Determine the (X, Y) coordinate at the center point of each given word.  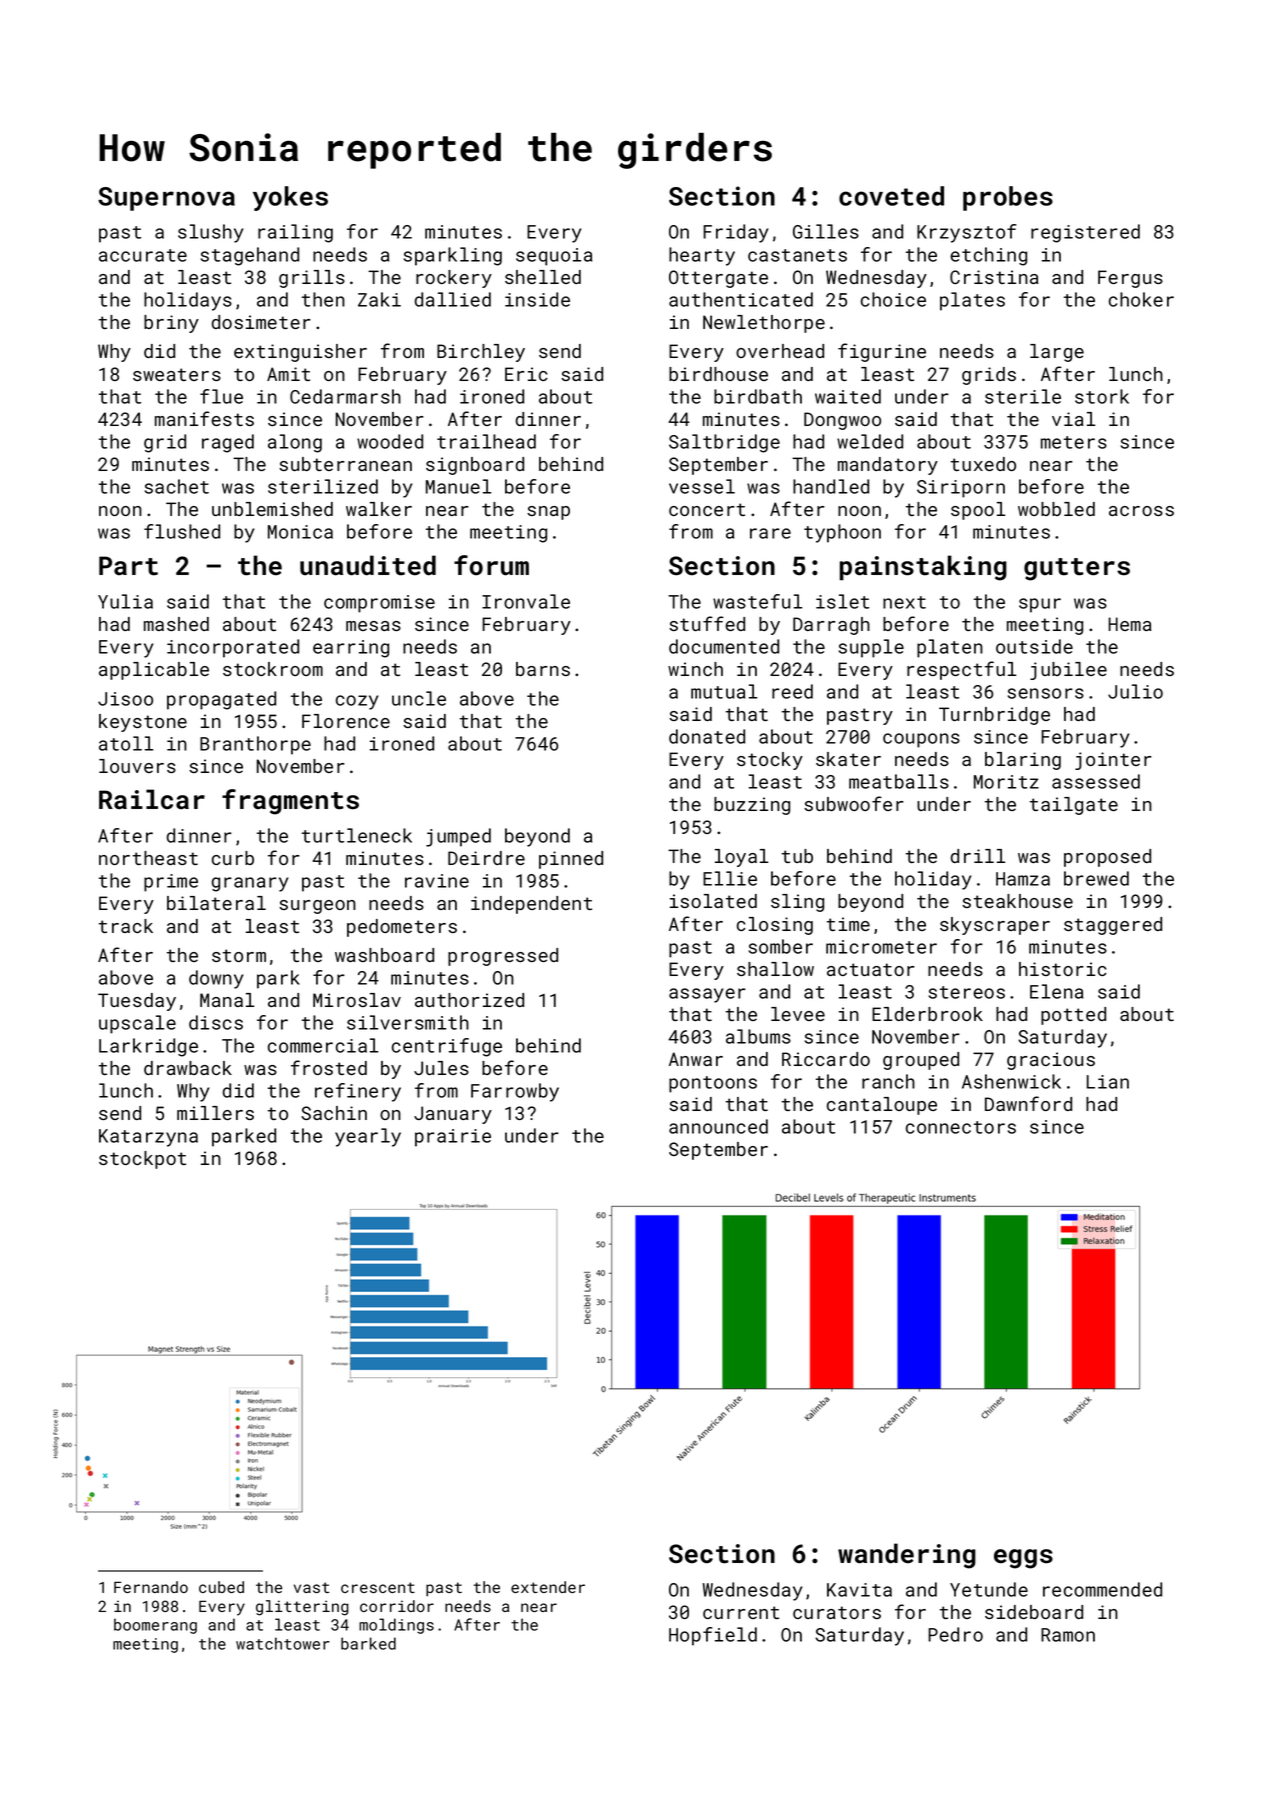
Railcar (152, 799)
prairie (453, 1138)
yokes (290, 198)
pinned (571, 860)
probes (1008, 198)
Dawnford (1028, 1103)
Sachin (334, 1113)
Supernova (166, 199)
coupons (921, 740)
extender (548, 1587)
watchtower (283, 1643)
